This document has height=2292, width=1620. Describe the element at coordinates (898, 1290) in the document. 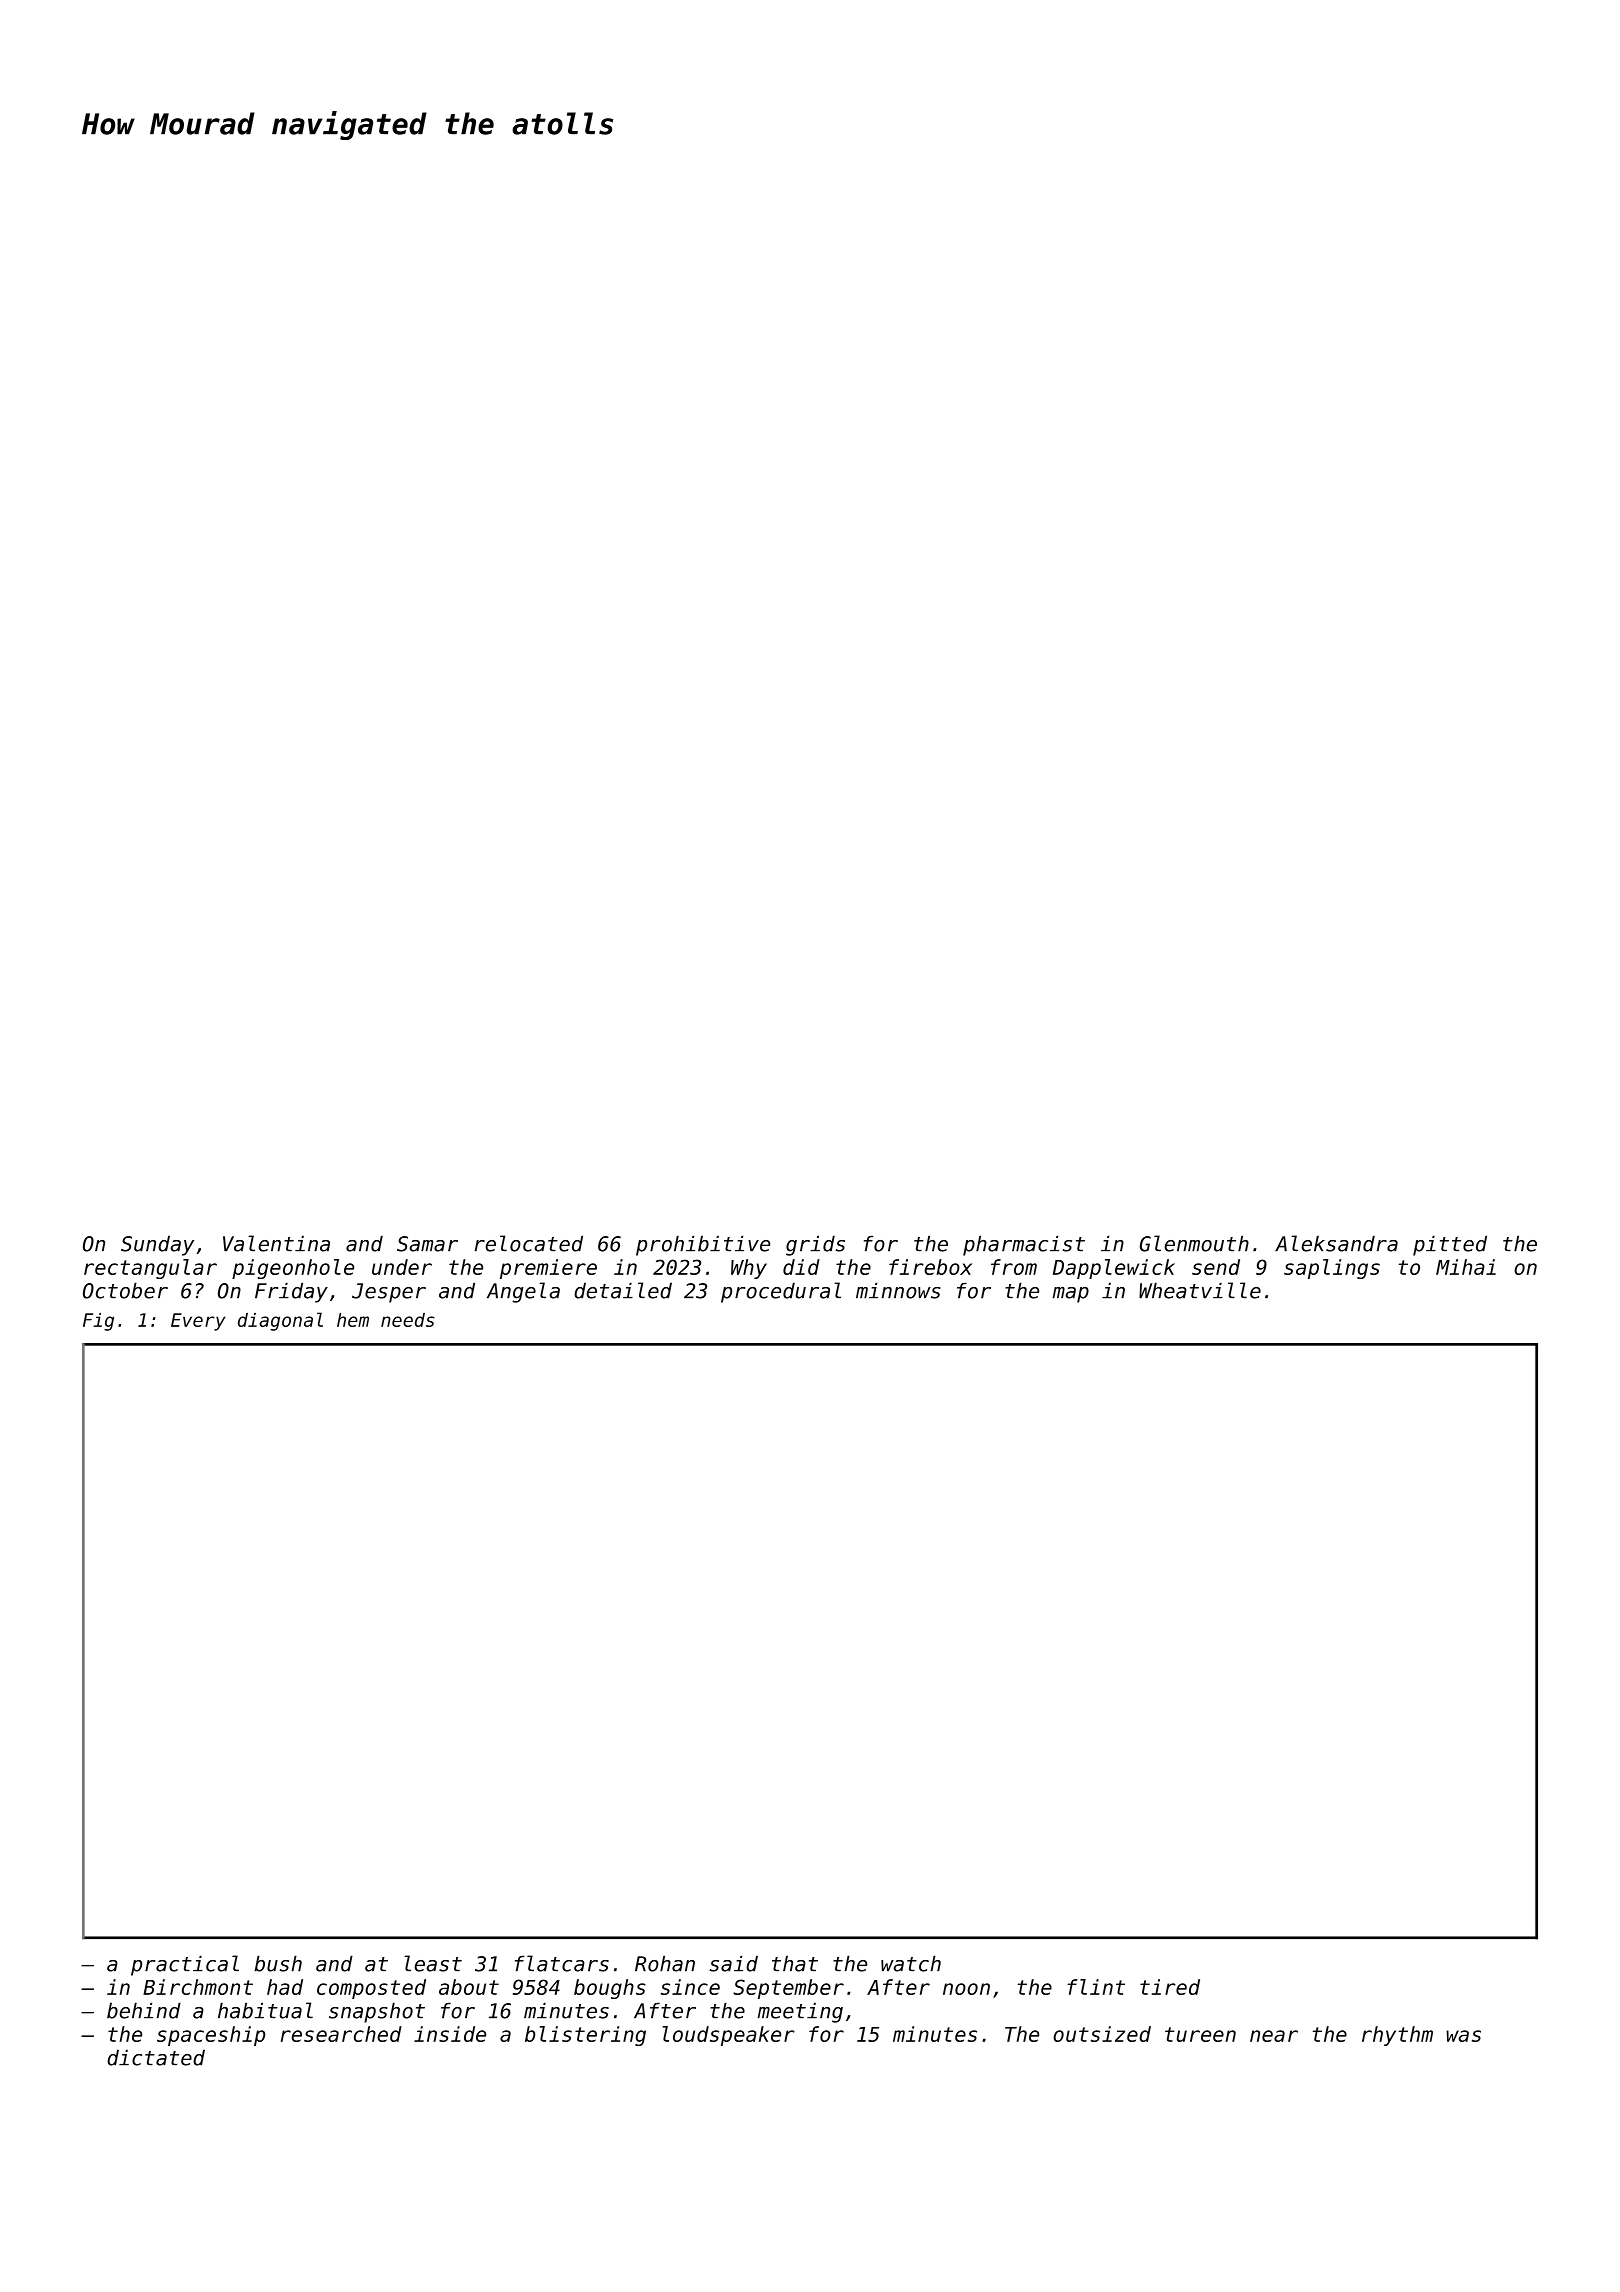

I see `minnows` at that location.
